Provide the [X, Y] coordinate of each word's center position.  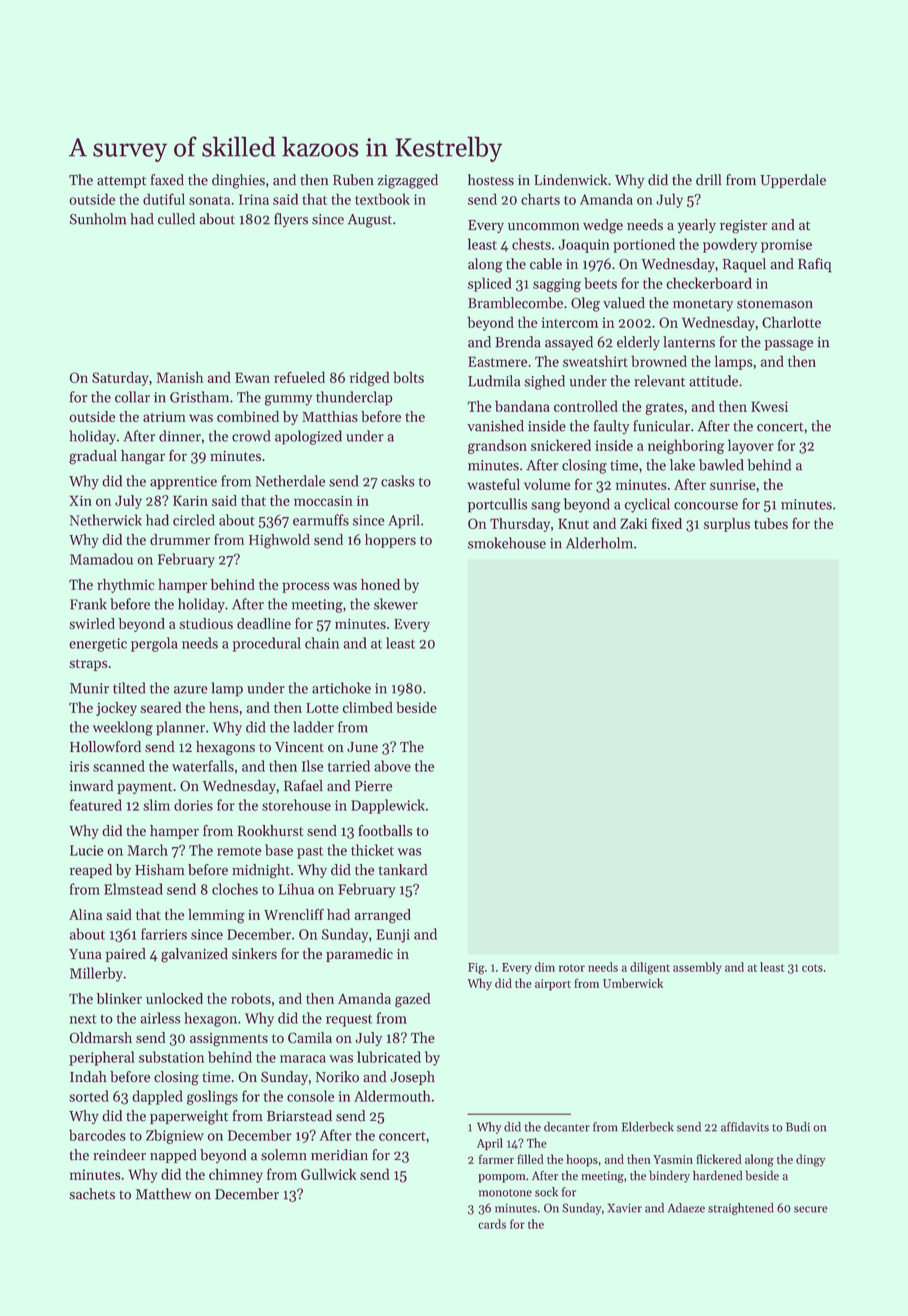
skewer [396, 604]
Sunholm [98, 219]
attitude [713, 381]
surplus [727, 525]
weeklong [123, 728]
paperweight [189, 1117]
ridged [370, 378]
